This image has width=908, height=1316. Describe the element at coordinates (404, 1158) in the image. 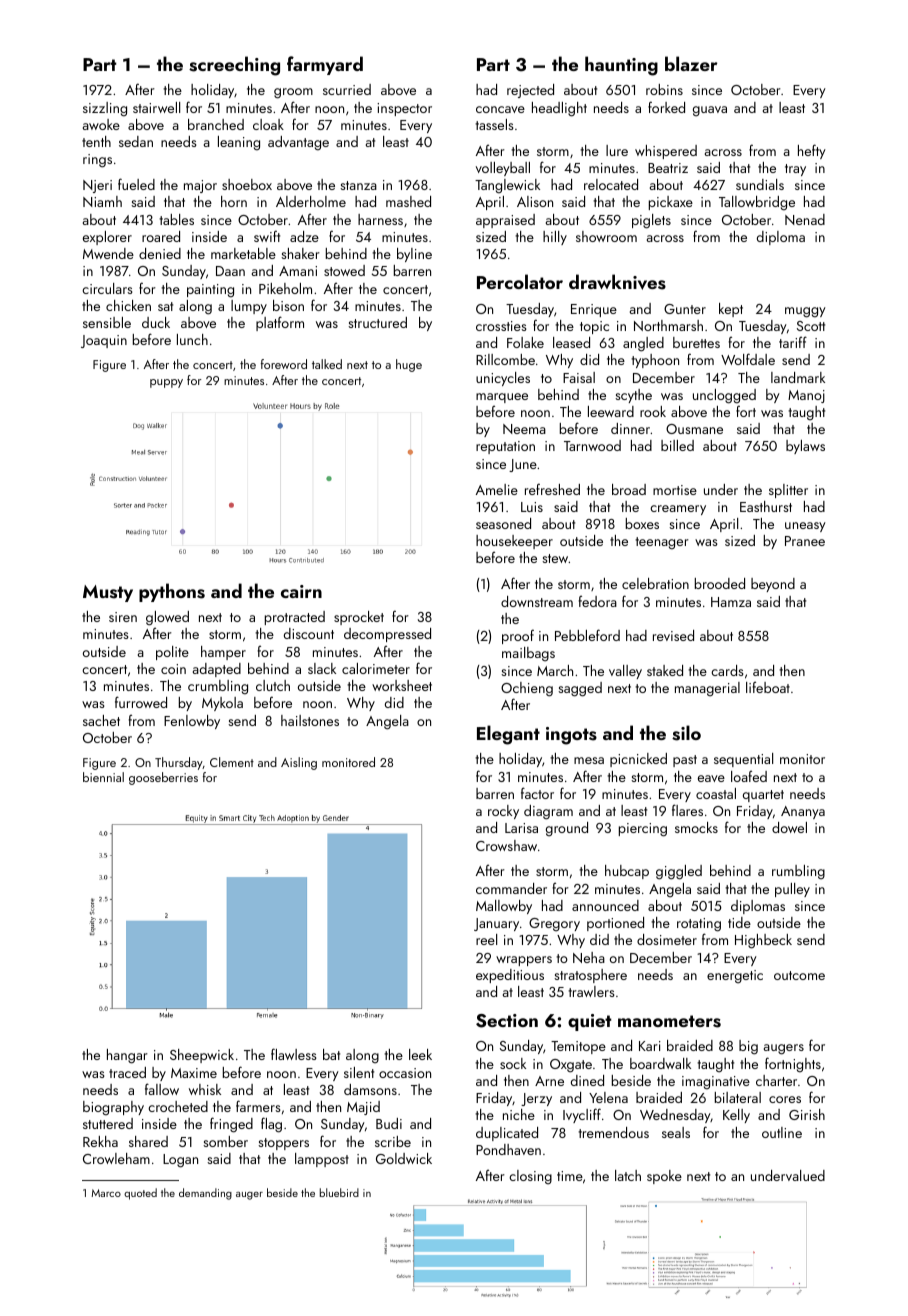

I see `Goldwick` at that location.
